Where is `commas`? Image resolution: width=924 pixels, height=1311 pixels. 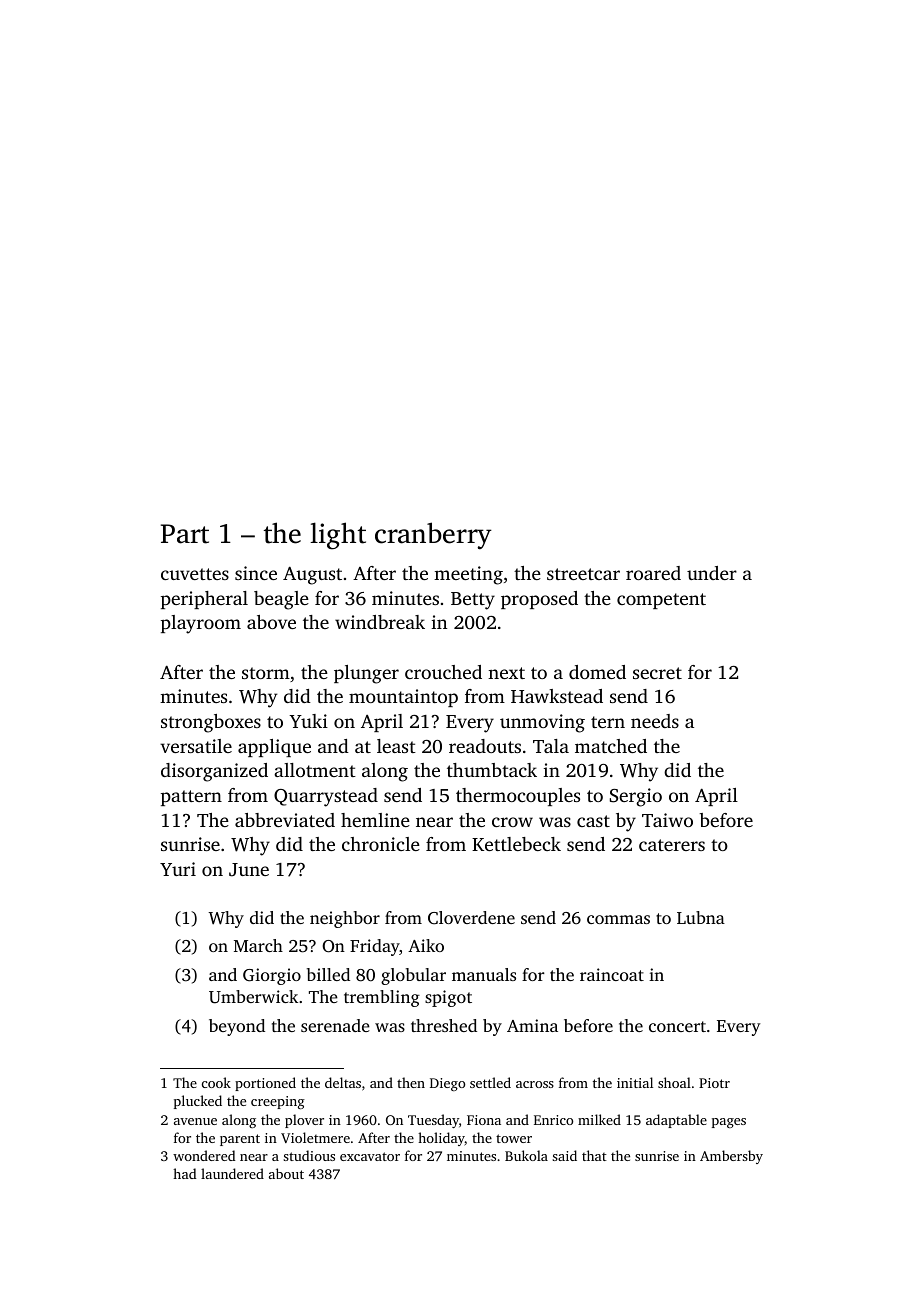 commas is located at coordinates (618, 919).
